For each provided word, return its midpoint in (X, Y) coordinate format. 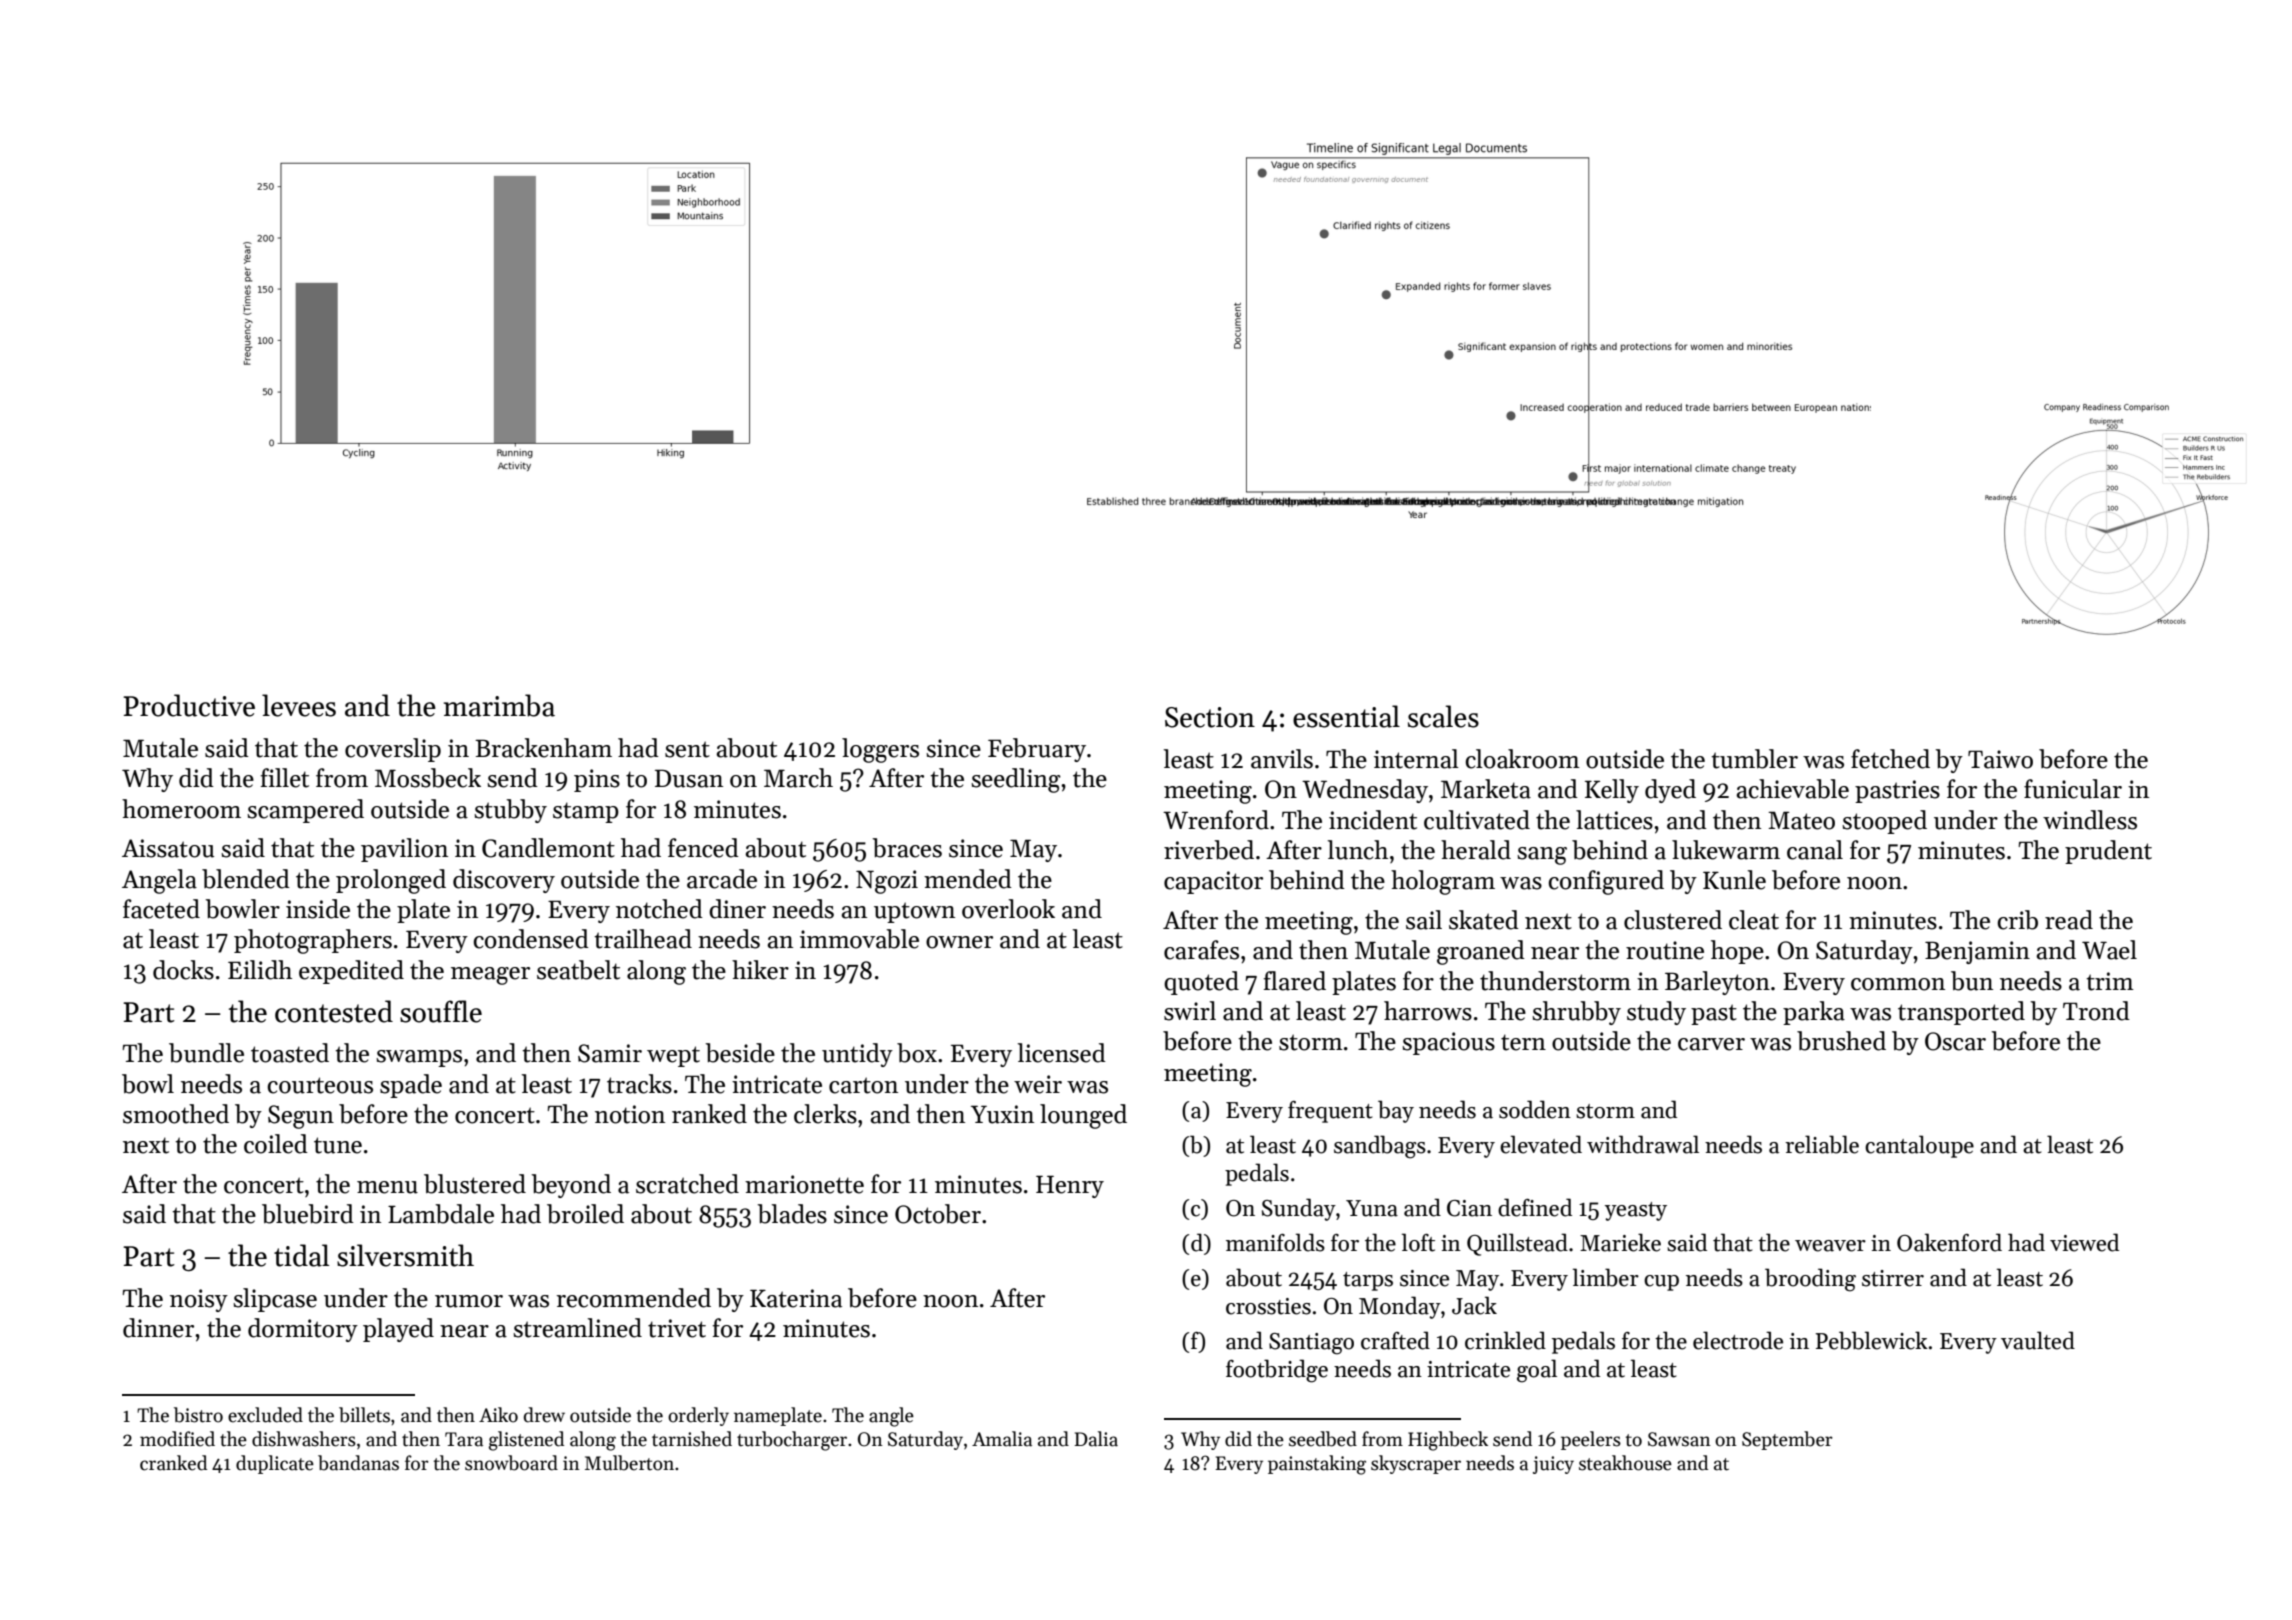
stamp (586, 812)
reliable (1822, 1144)
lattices (1614, 820)
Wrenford (1216, 820)
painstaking (1317, 1465)
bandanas (358, 1463)
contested (334, 1011)
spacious (1448, 1043)
